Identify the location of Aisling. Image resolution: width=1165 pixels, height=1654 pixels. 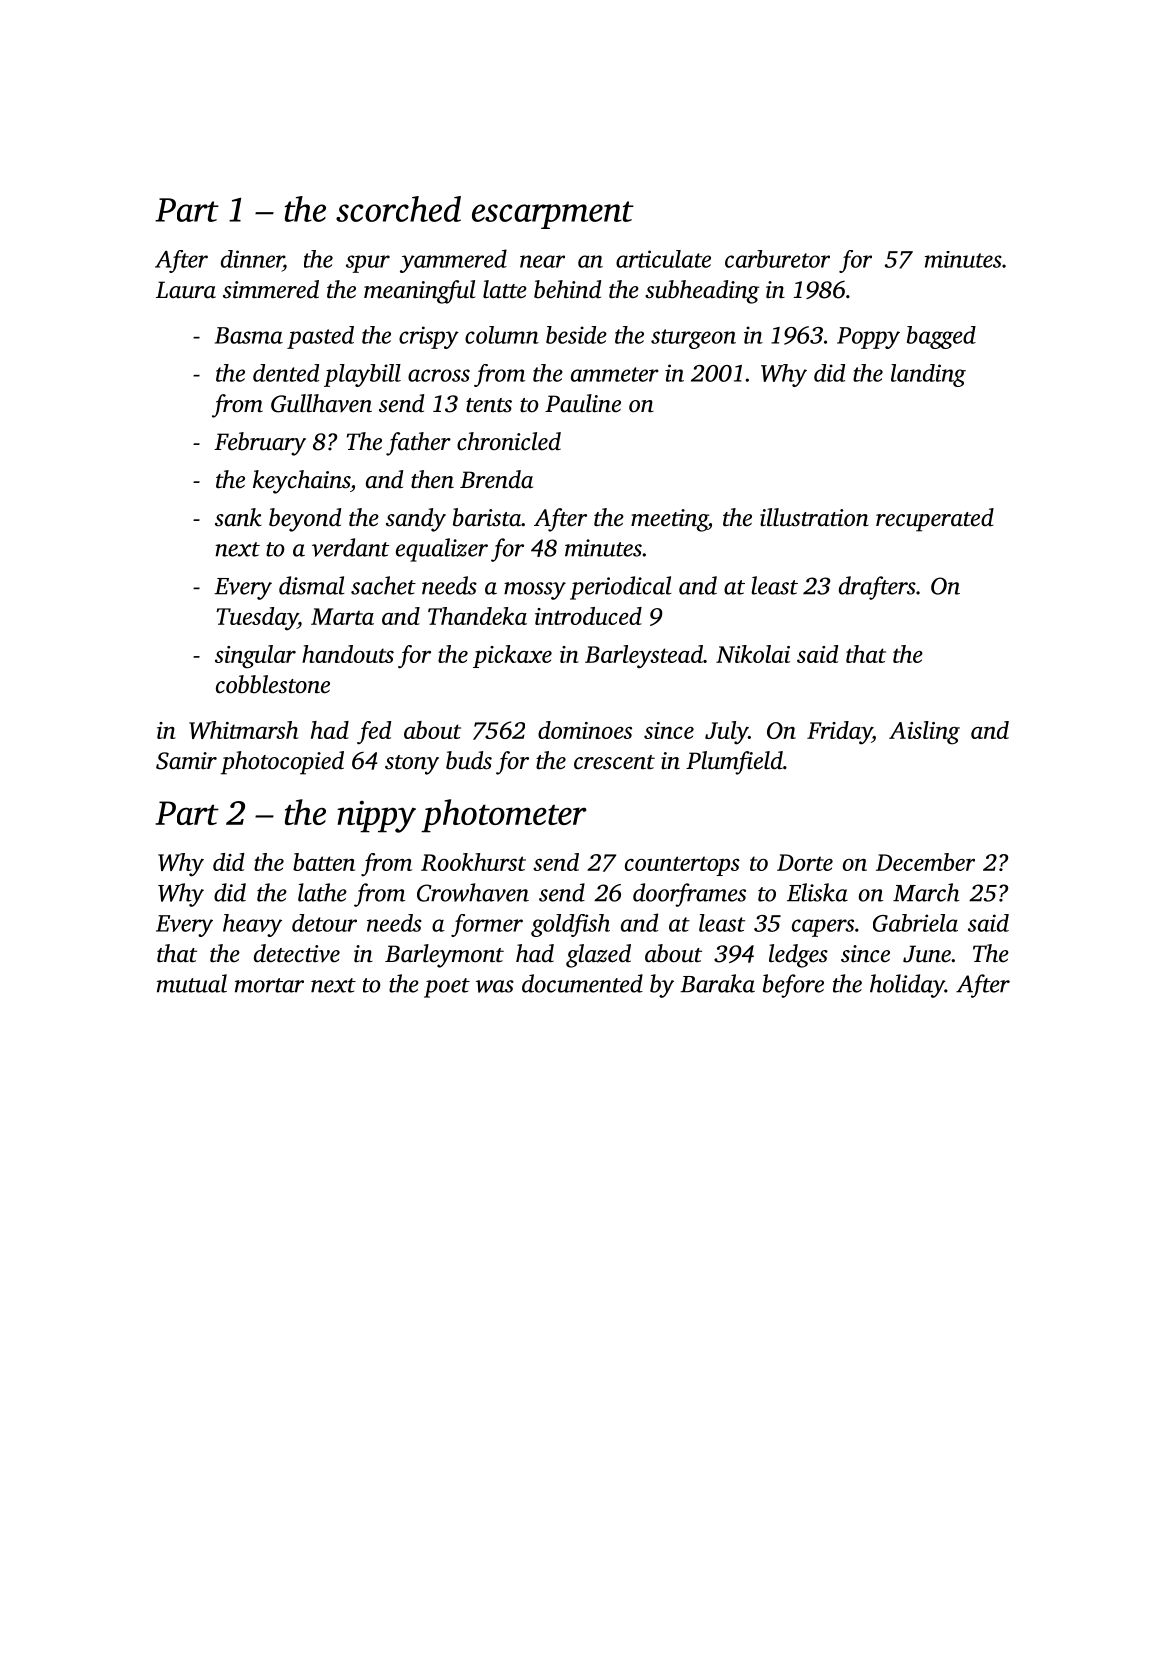
(924, 733).
